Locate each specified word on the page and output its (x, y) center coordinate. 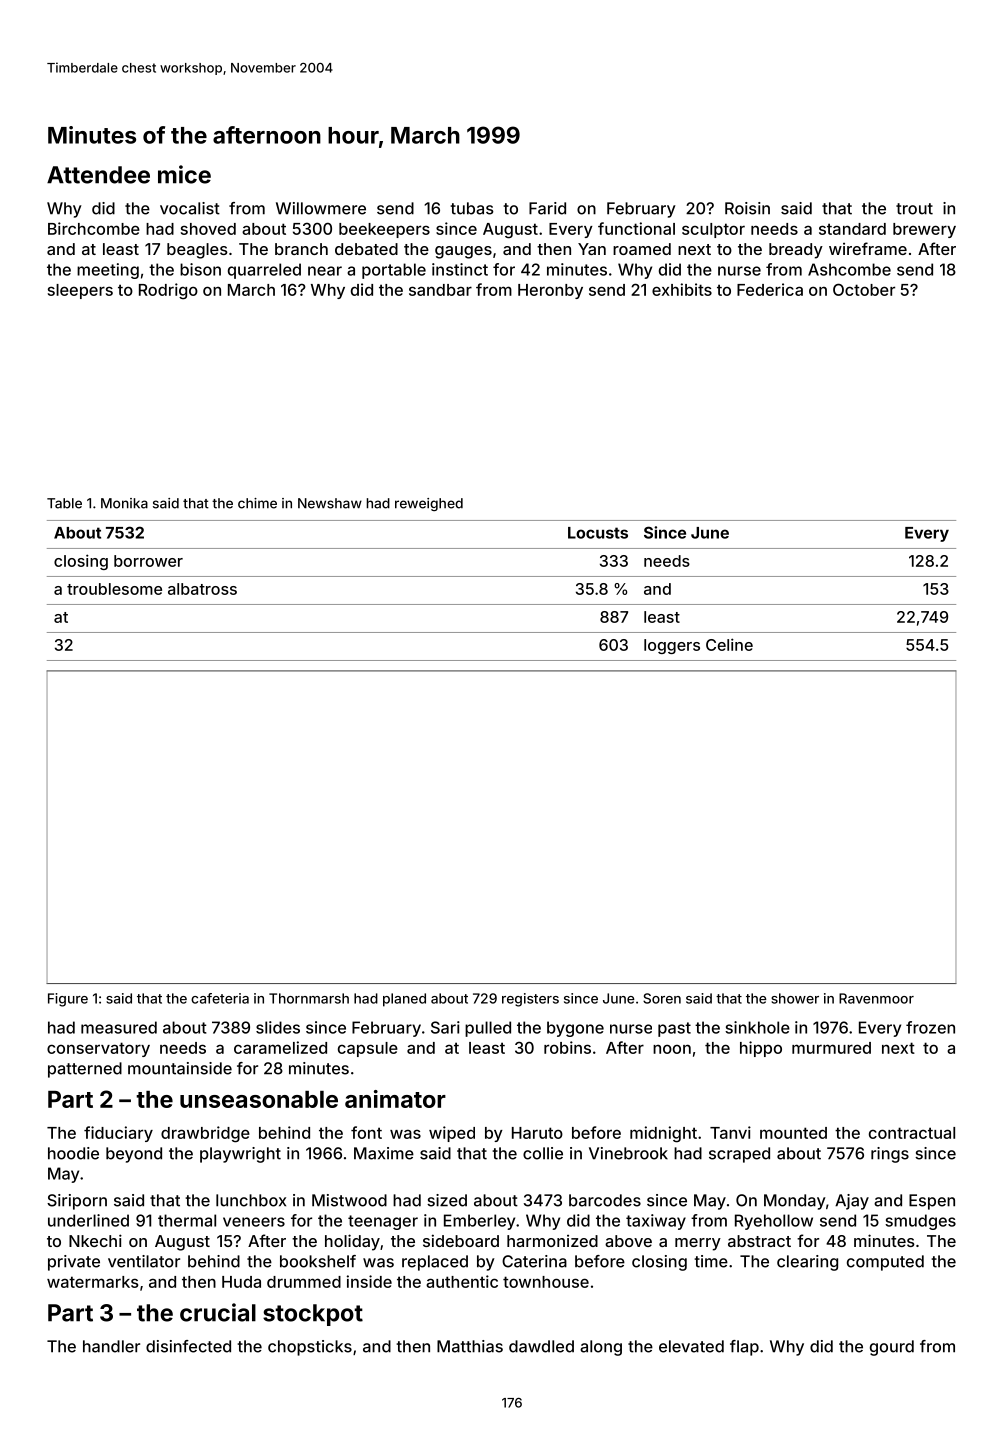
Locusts (598, 533)
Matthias (470, 1346)
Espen (932, 1202)
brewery (924, 230)
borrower (148, 561)
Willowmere (321, 208)
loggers (672, 646)
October (864, 289)
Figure (68, 1000)
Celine (729, 644)
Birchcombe (94, 228)
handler (111, 1346)
